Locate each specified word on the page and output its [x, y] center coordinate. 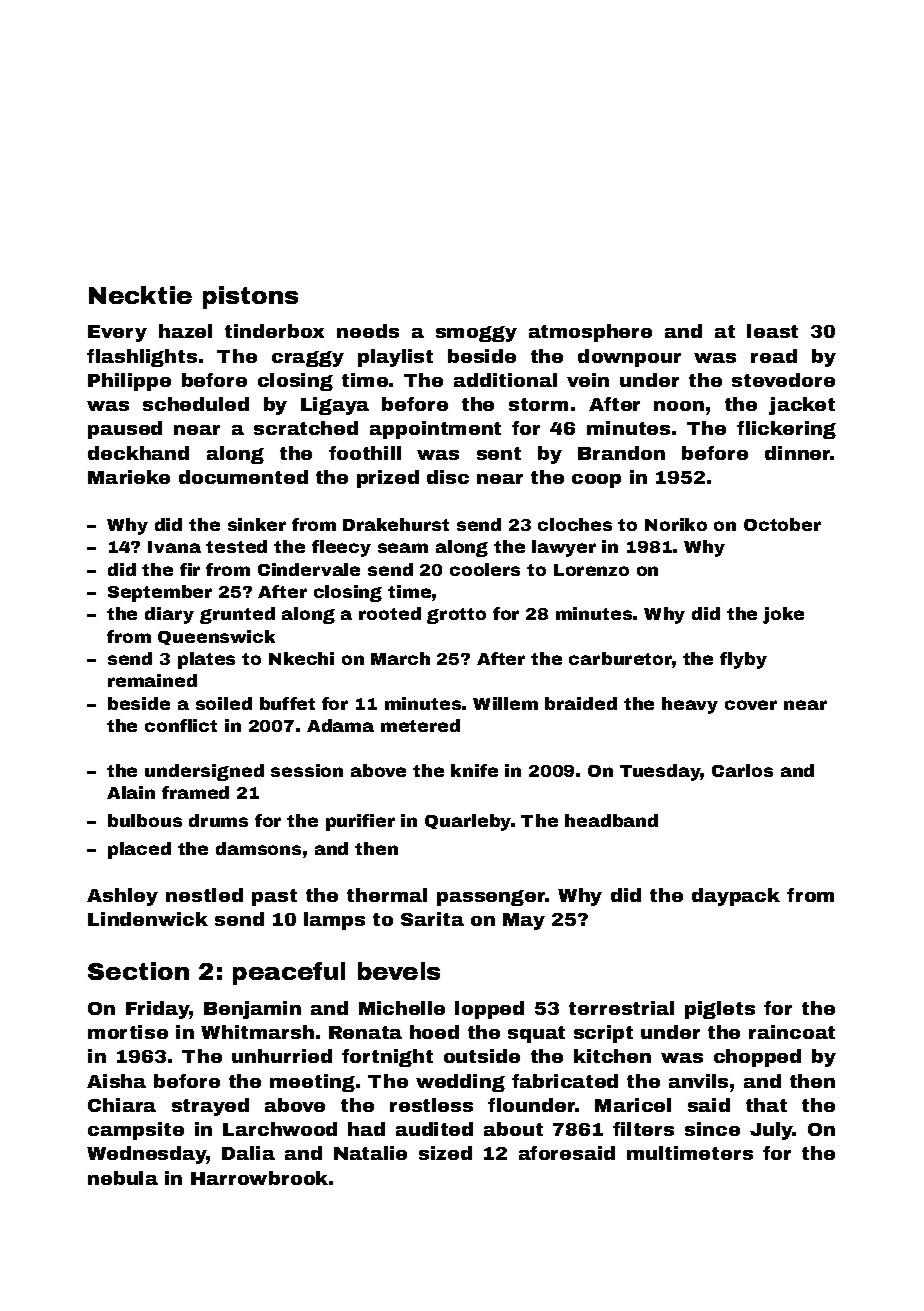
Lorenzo [591, 570]
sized [445, 1153]
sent [499, 453]
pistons [250, 297]
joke [783, 615]
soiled [224, 703]
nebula [123, 1178]
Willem [505, 703]
